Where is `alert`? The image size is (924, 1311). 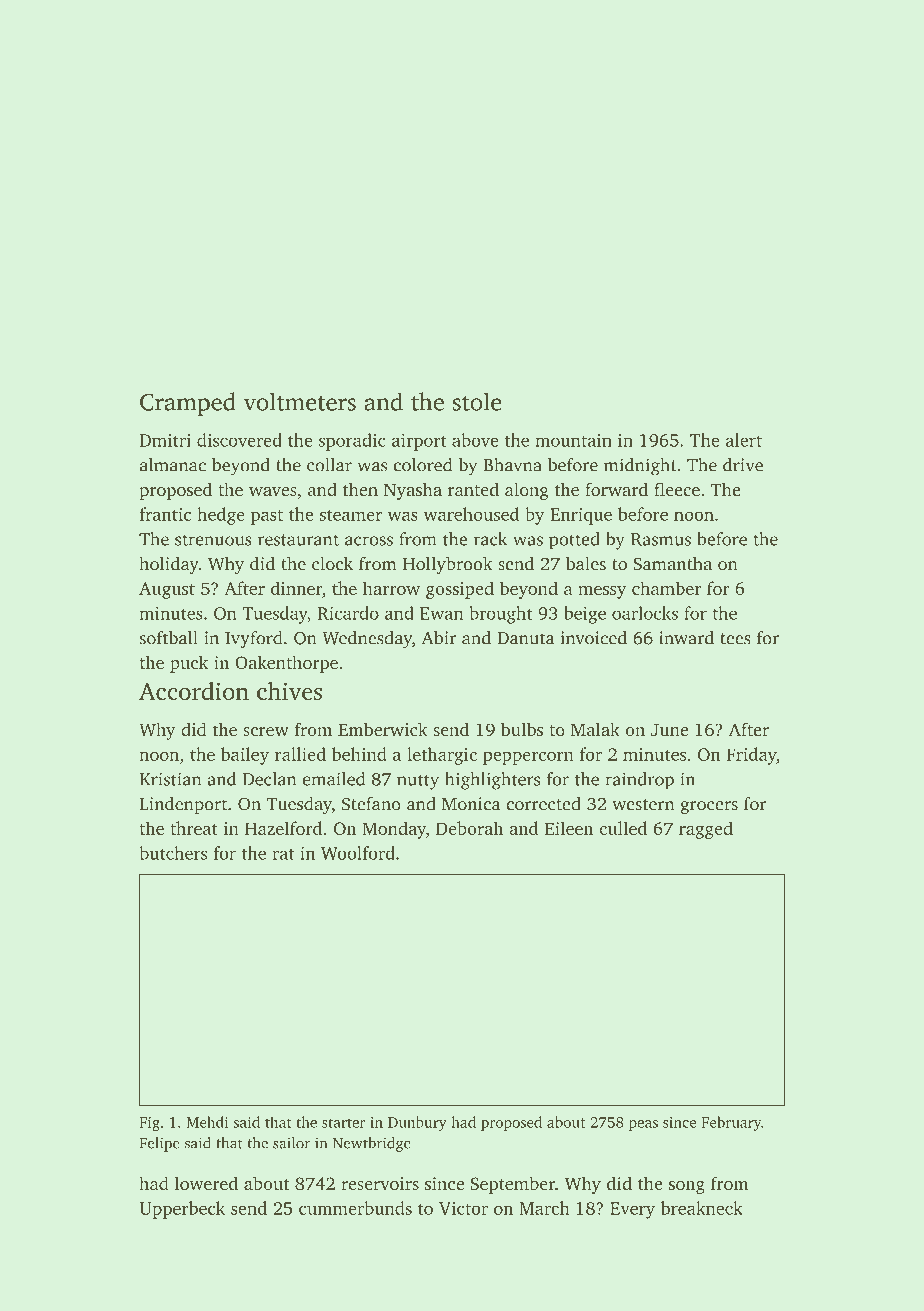 alert is located at coordinates (744, 440).
